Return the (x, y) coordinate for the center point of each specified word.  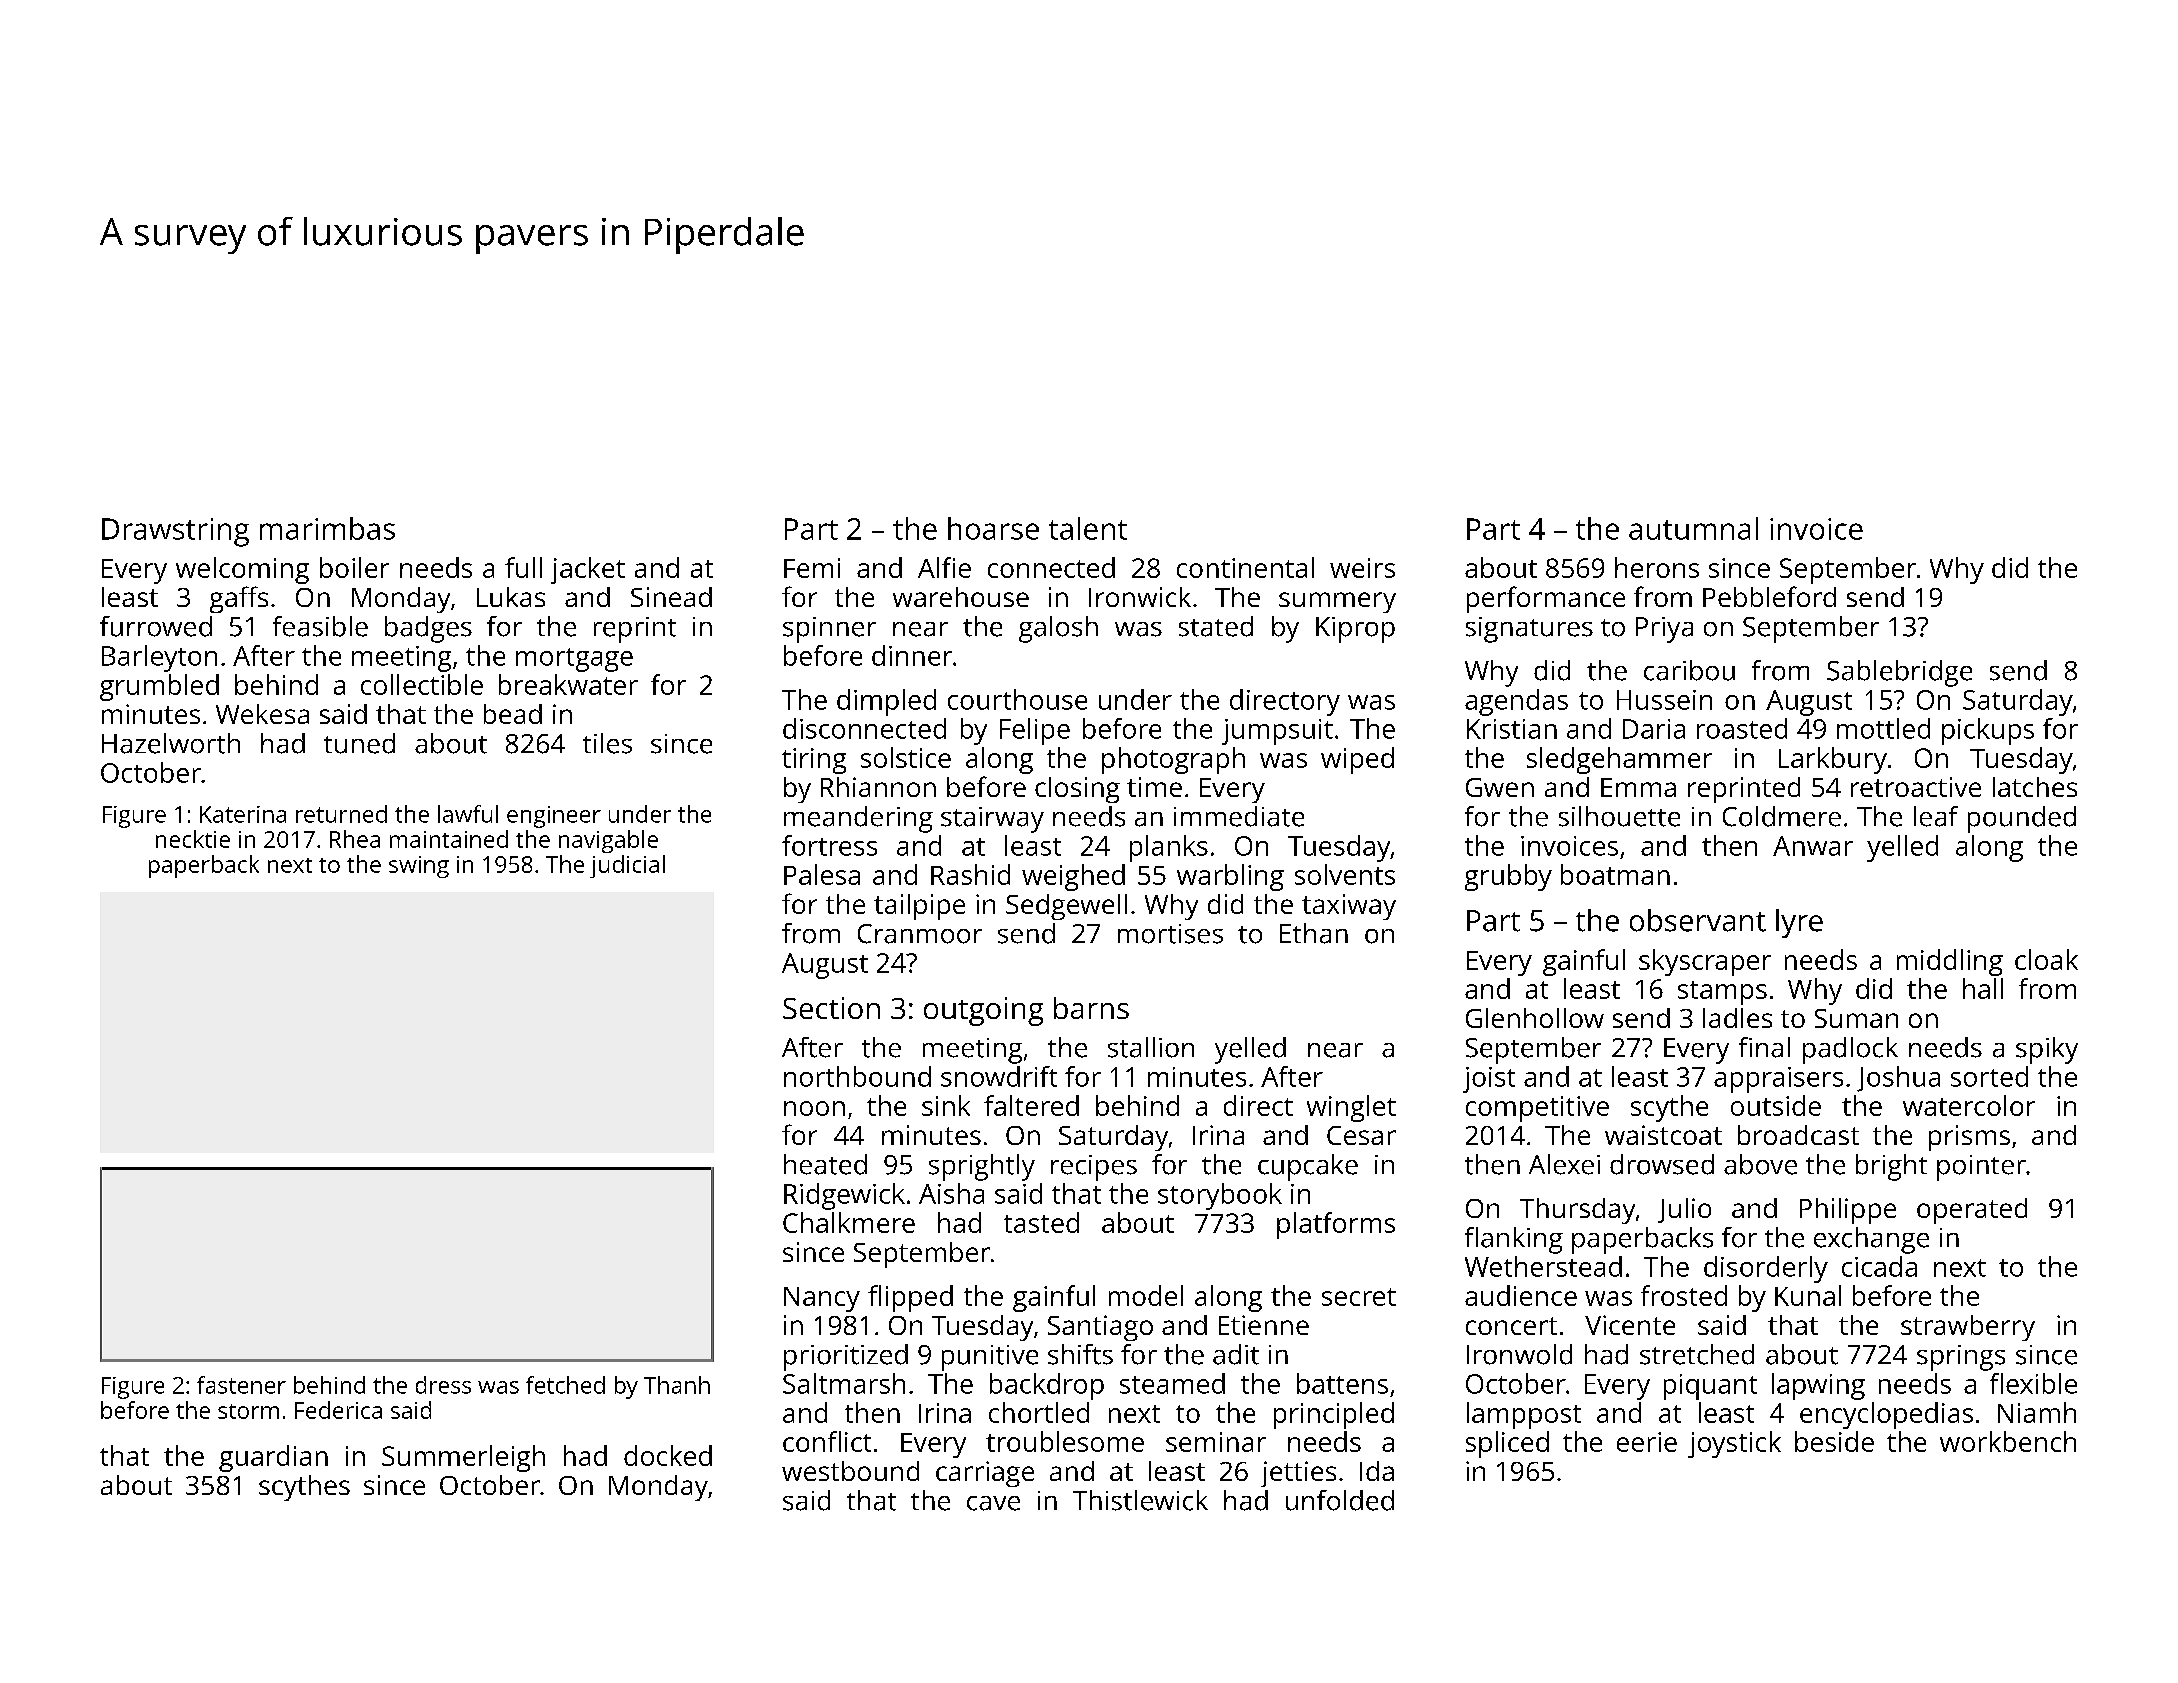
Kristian (1512, 729)
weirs (1362, 568)
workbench (2008, 1441)
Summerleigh (463, 1458)
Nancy (822, 1299)
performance (1546, 599)
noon (814, 1108)
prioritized (846, 1357)
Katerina (243, 814)
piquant (1710, 1387)
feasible (320, 626)
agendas (1516, 702)
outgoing (983, 1011)
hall (1983, 988)
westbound (850, 1471)
